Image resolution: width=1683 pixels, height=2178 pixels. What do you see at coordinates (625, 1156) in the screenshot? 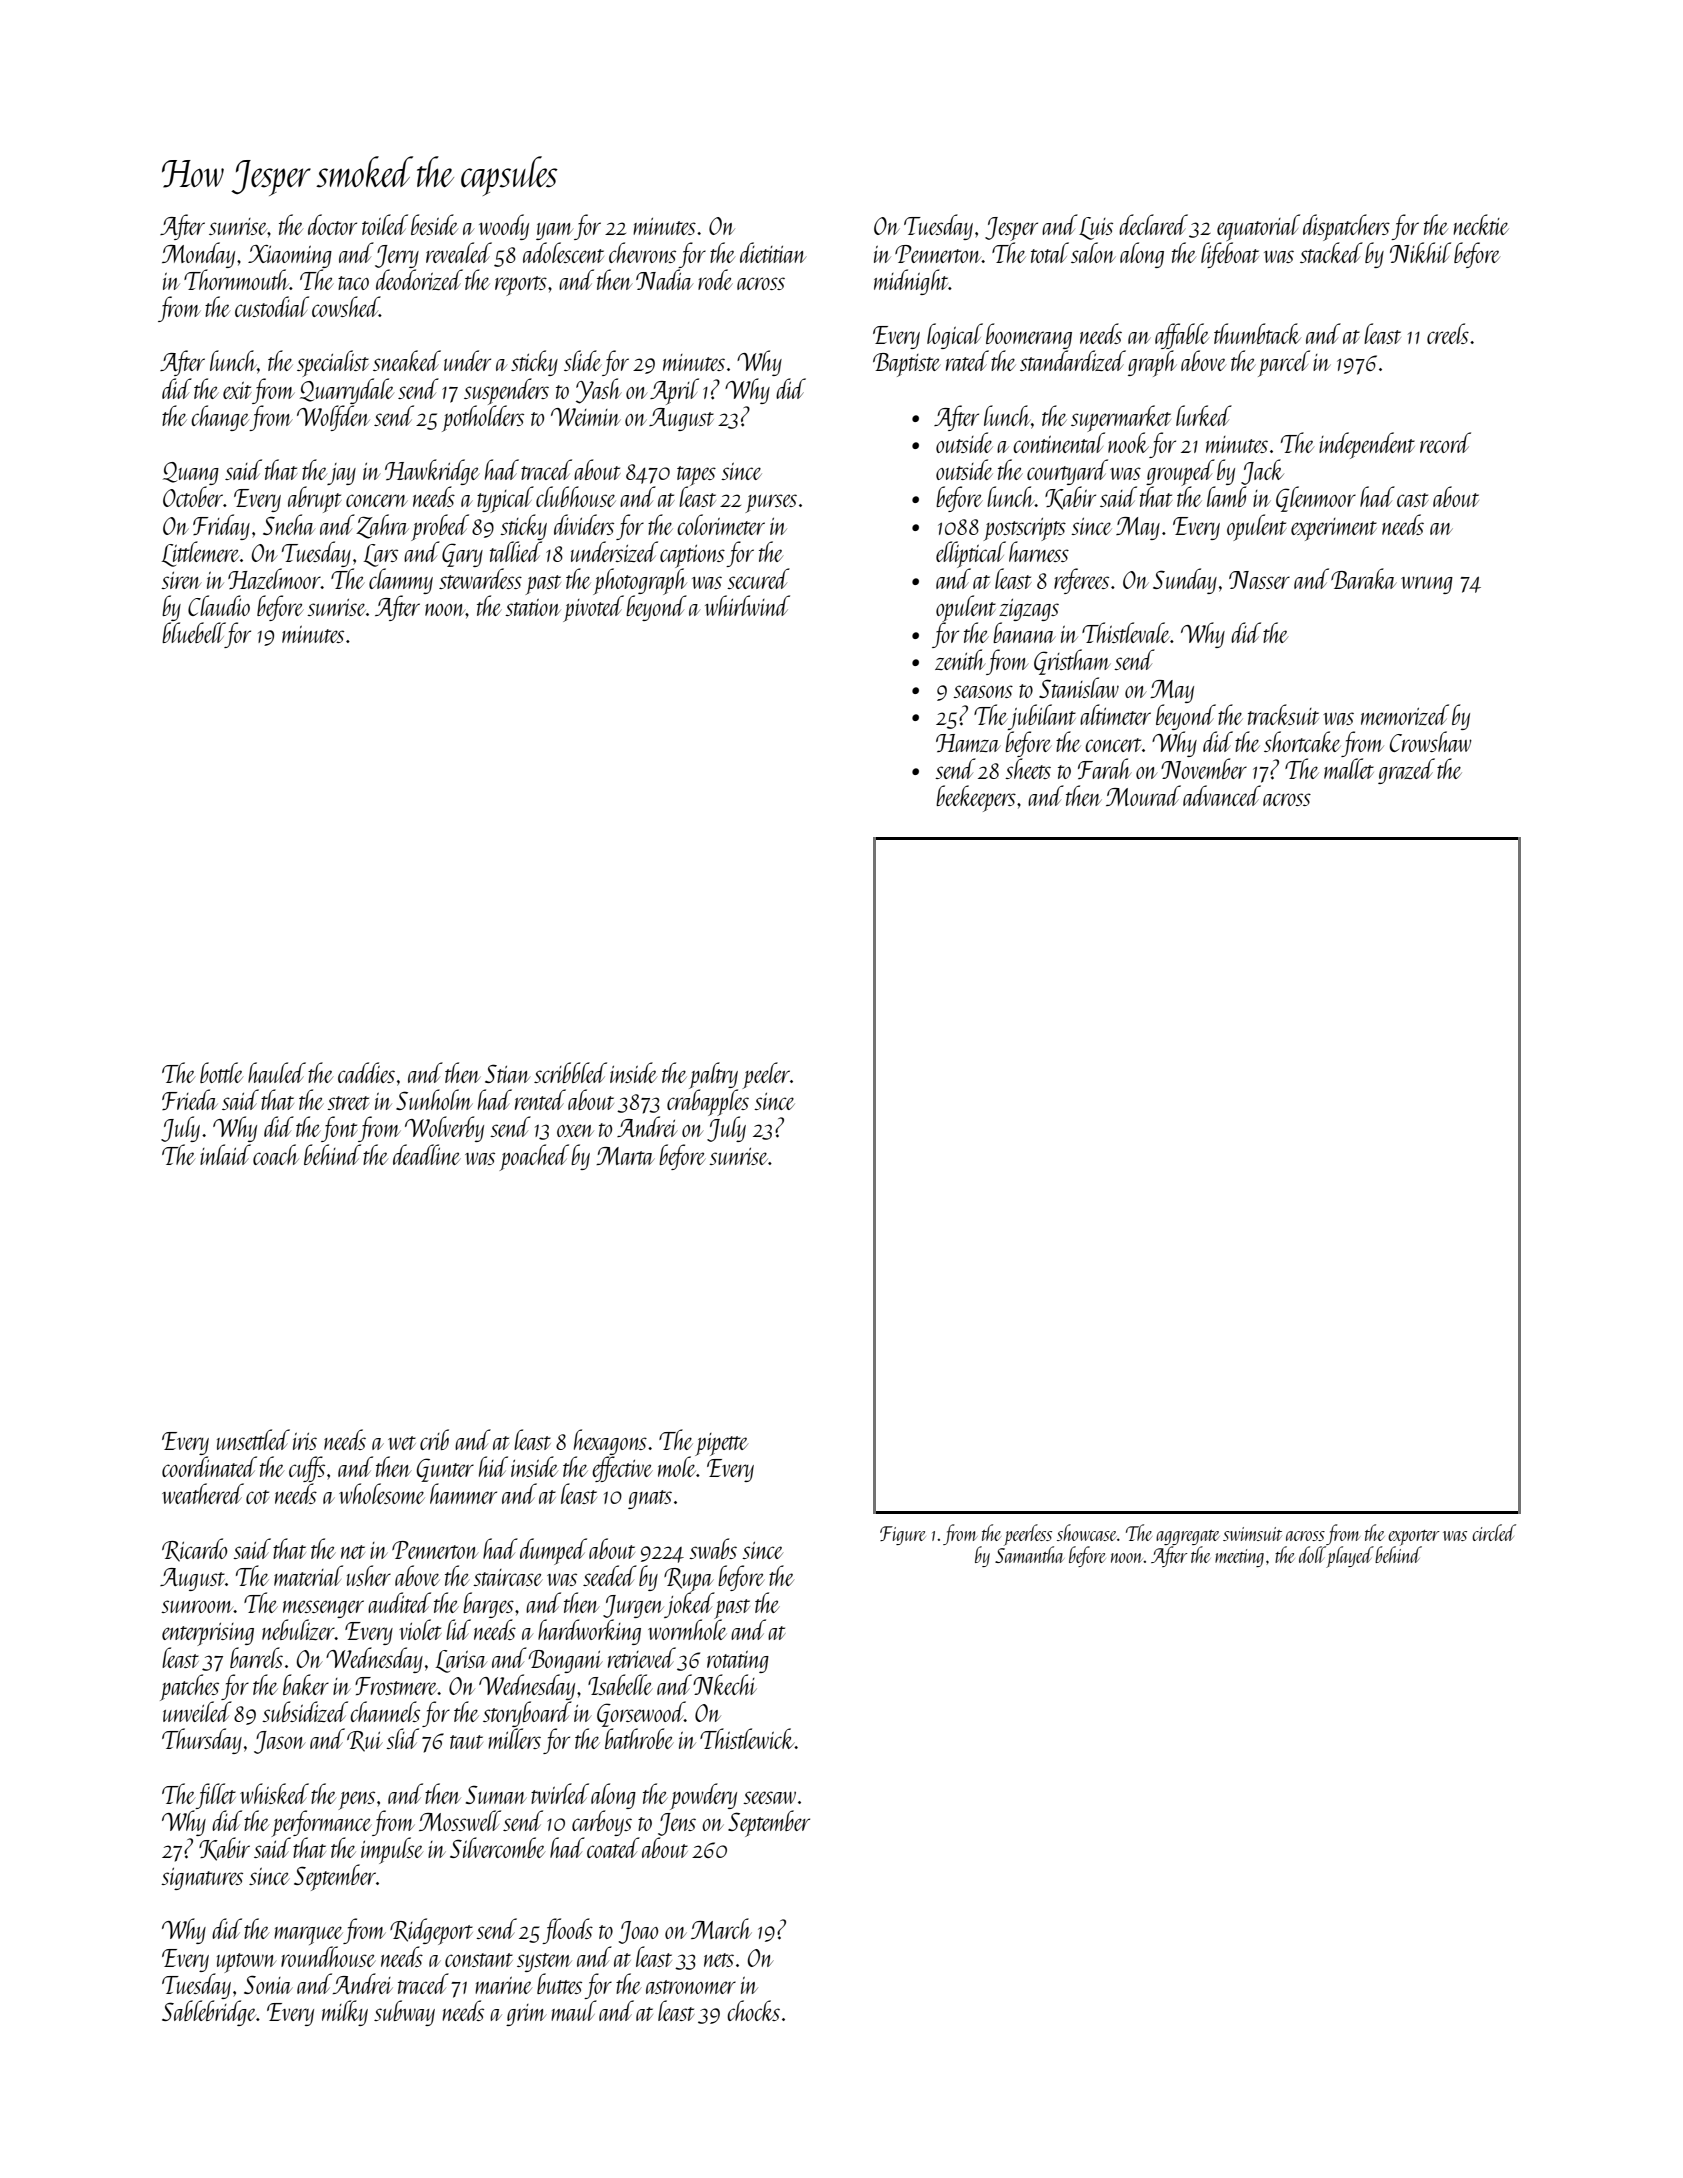
I see `Marta` at bounding box center [625, 1156].
